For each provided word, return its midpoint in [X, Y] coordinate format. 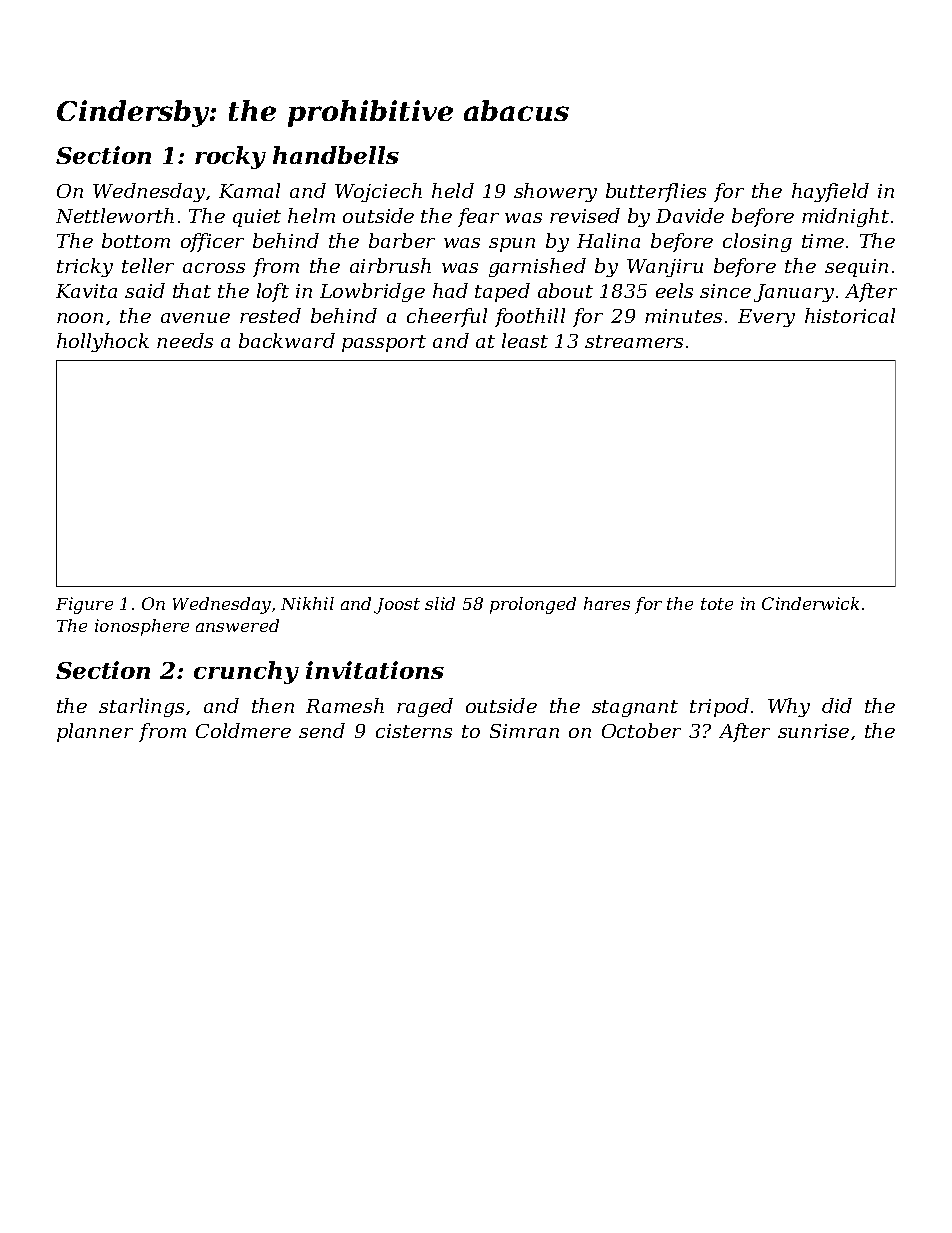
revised [585, 215]
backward [287, 340]
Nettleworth [115, 215]
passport [384, 343]
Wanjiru [665, 268]
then [273, 705]
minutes [683, 316]
